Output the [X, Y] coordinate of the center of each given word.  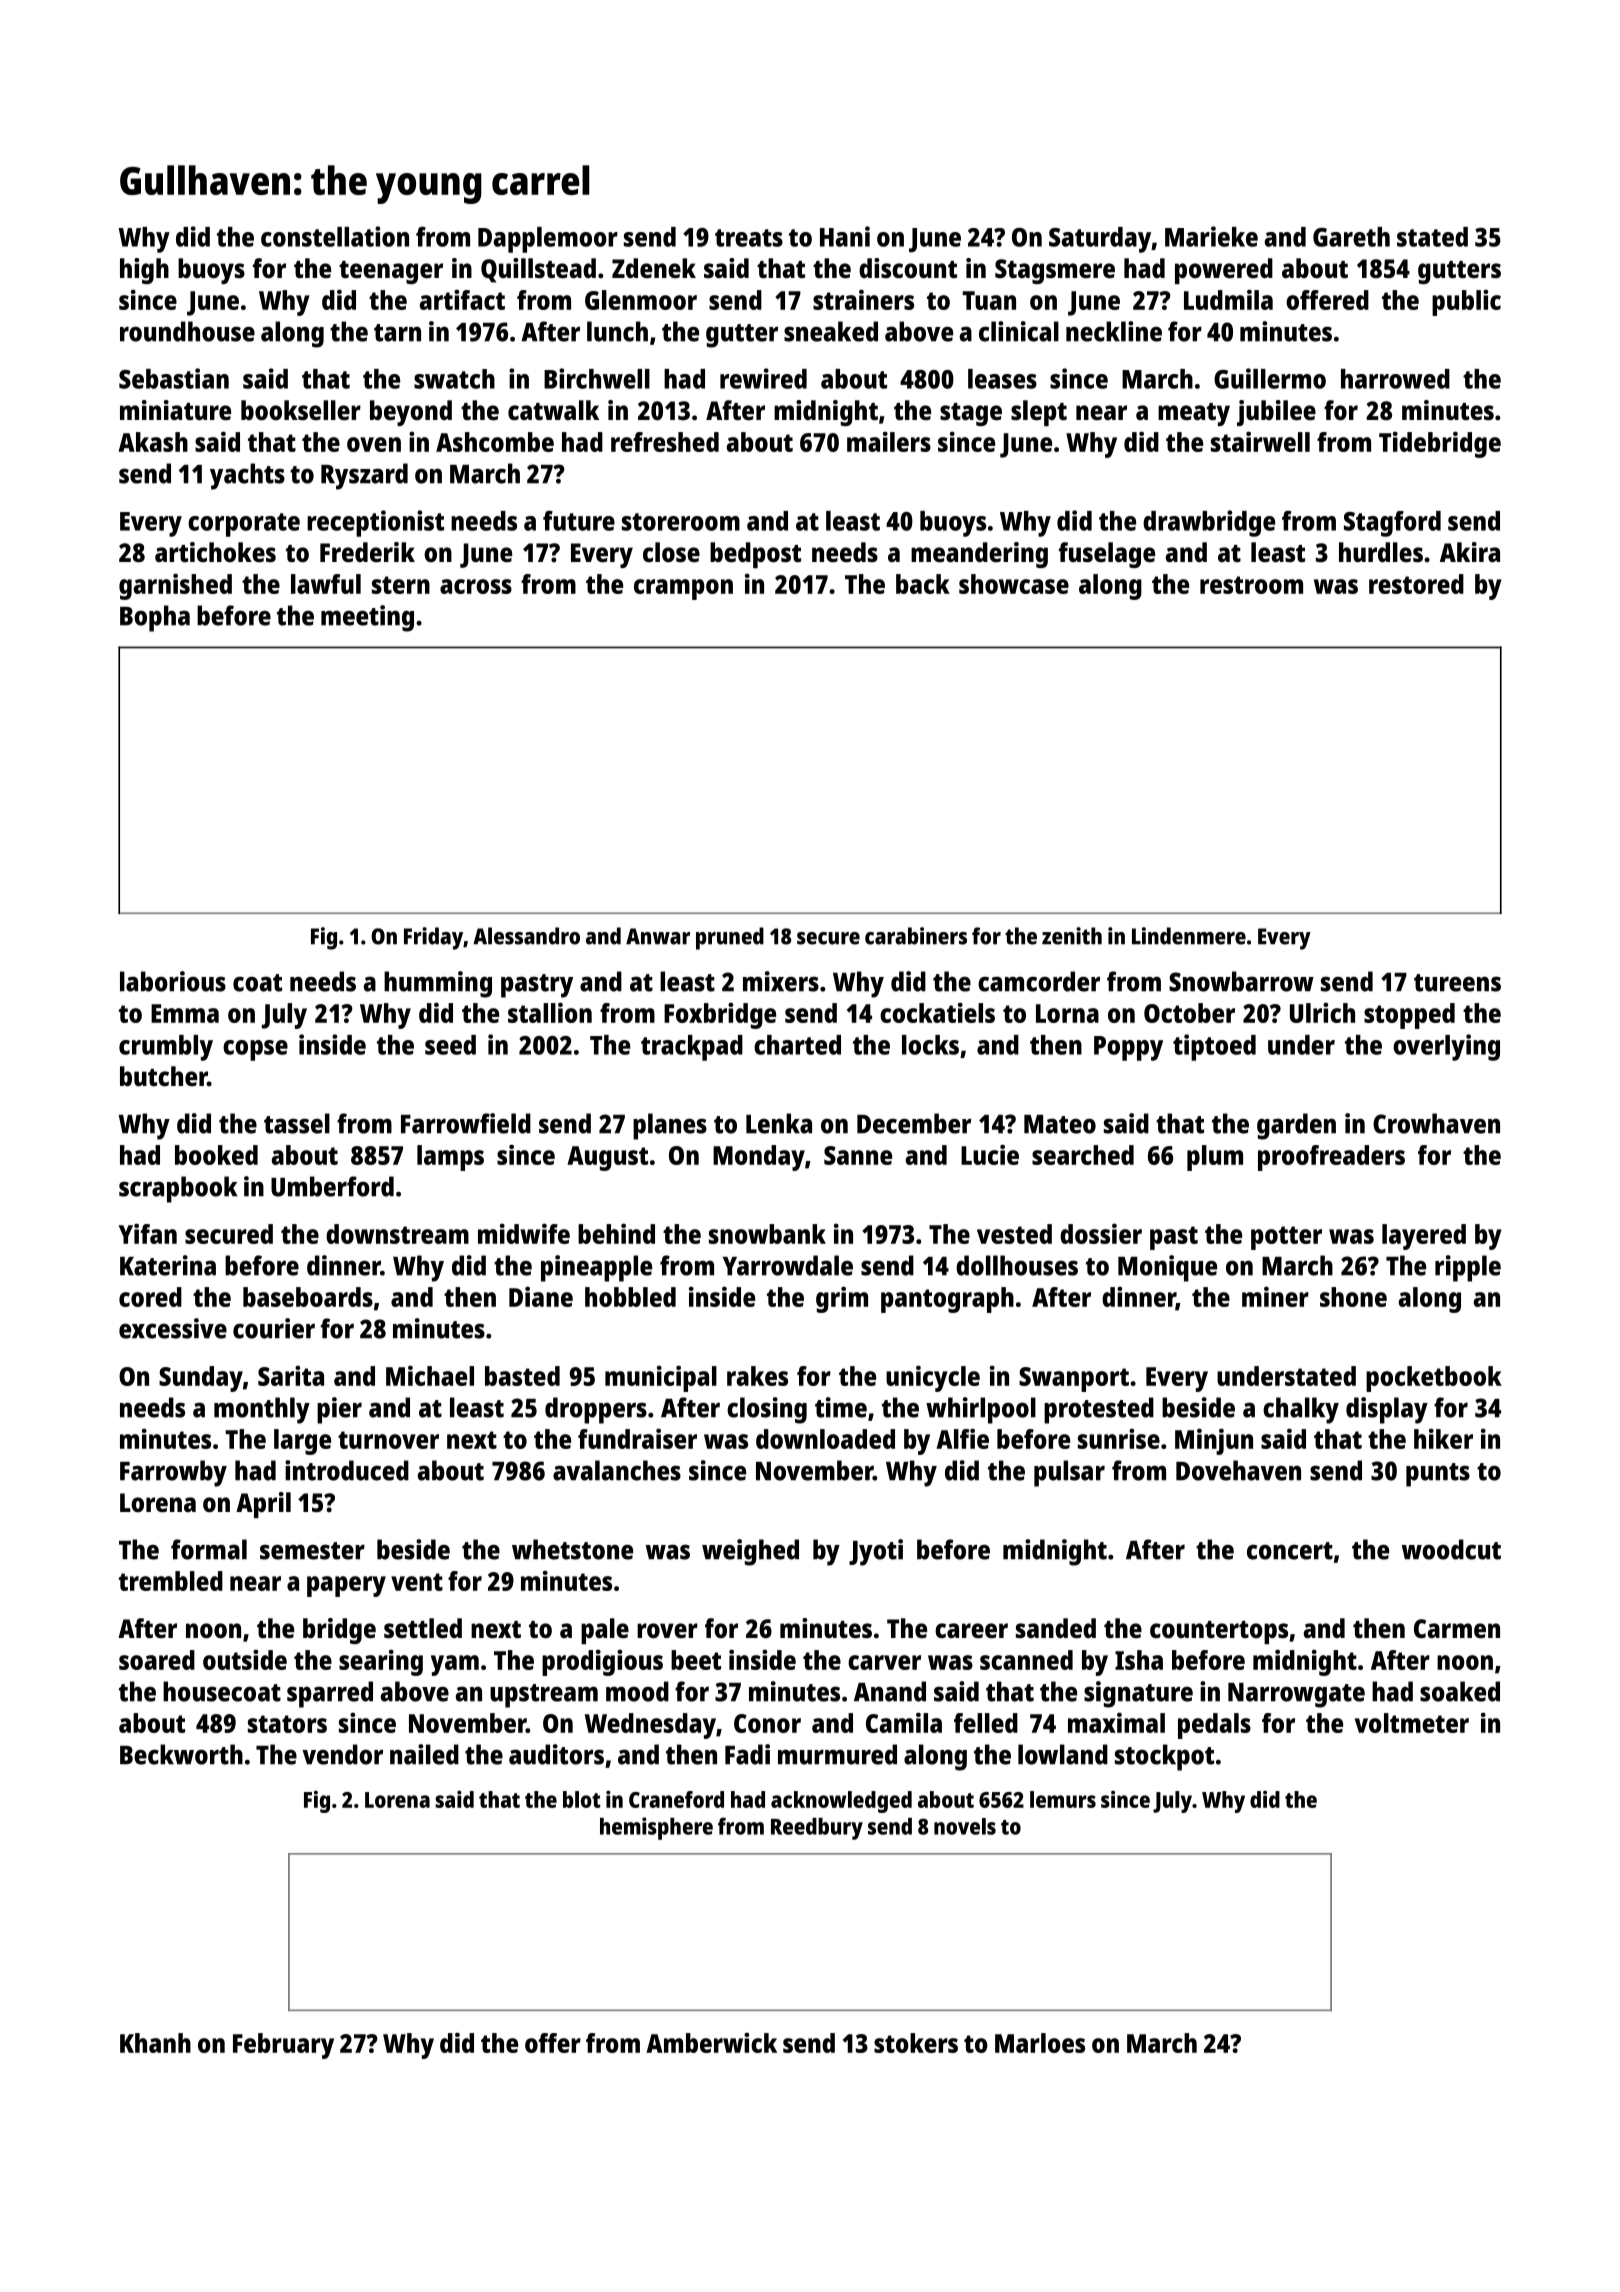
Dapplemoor [548, 240]
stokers [916, 2043]
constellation [335, 236]
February [283, 2046]
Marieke [1211, 236]
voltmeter [1412, 1723]
